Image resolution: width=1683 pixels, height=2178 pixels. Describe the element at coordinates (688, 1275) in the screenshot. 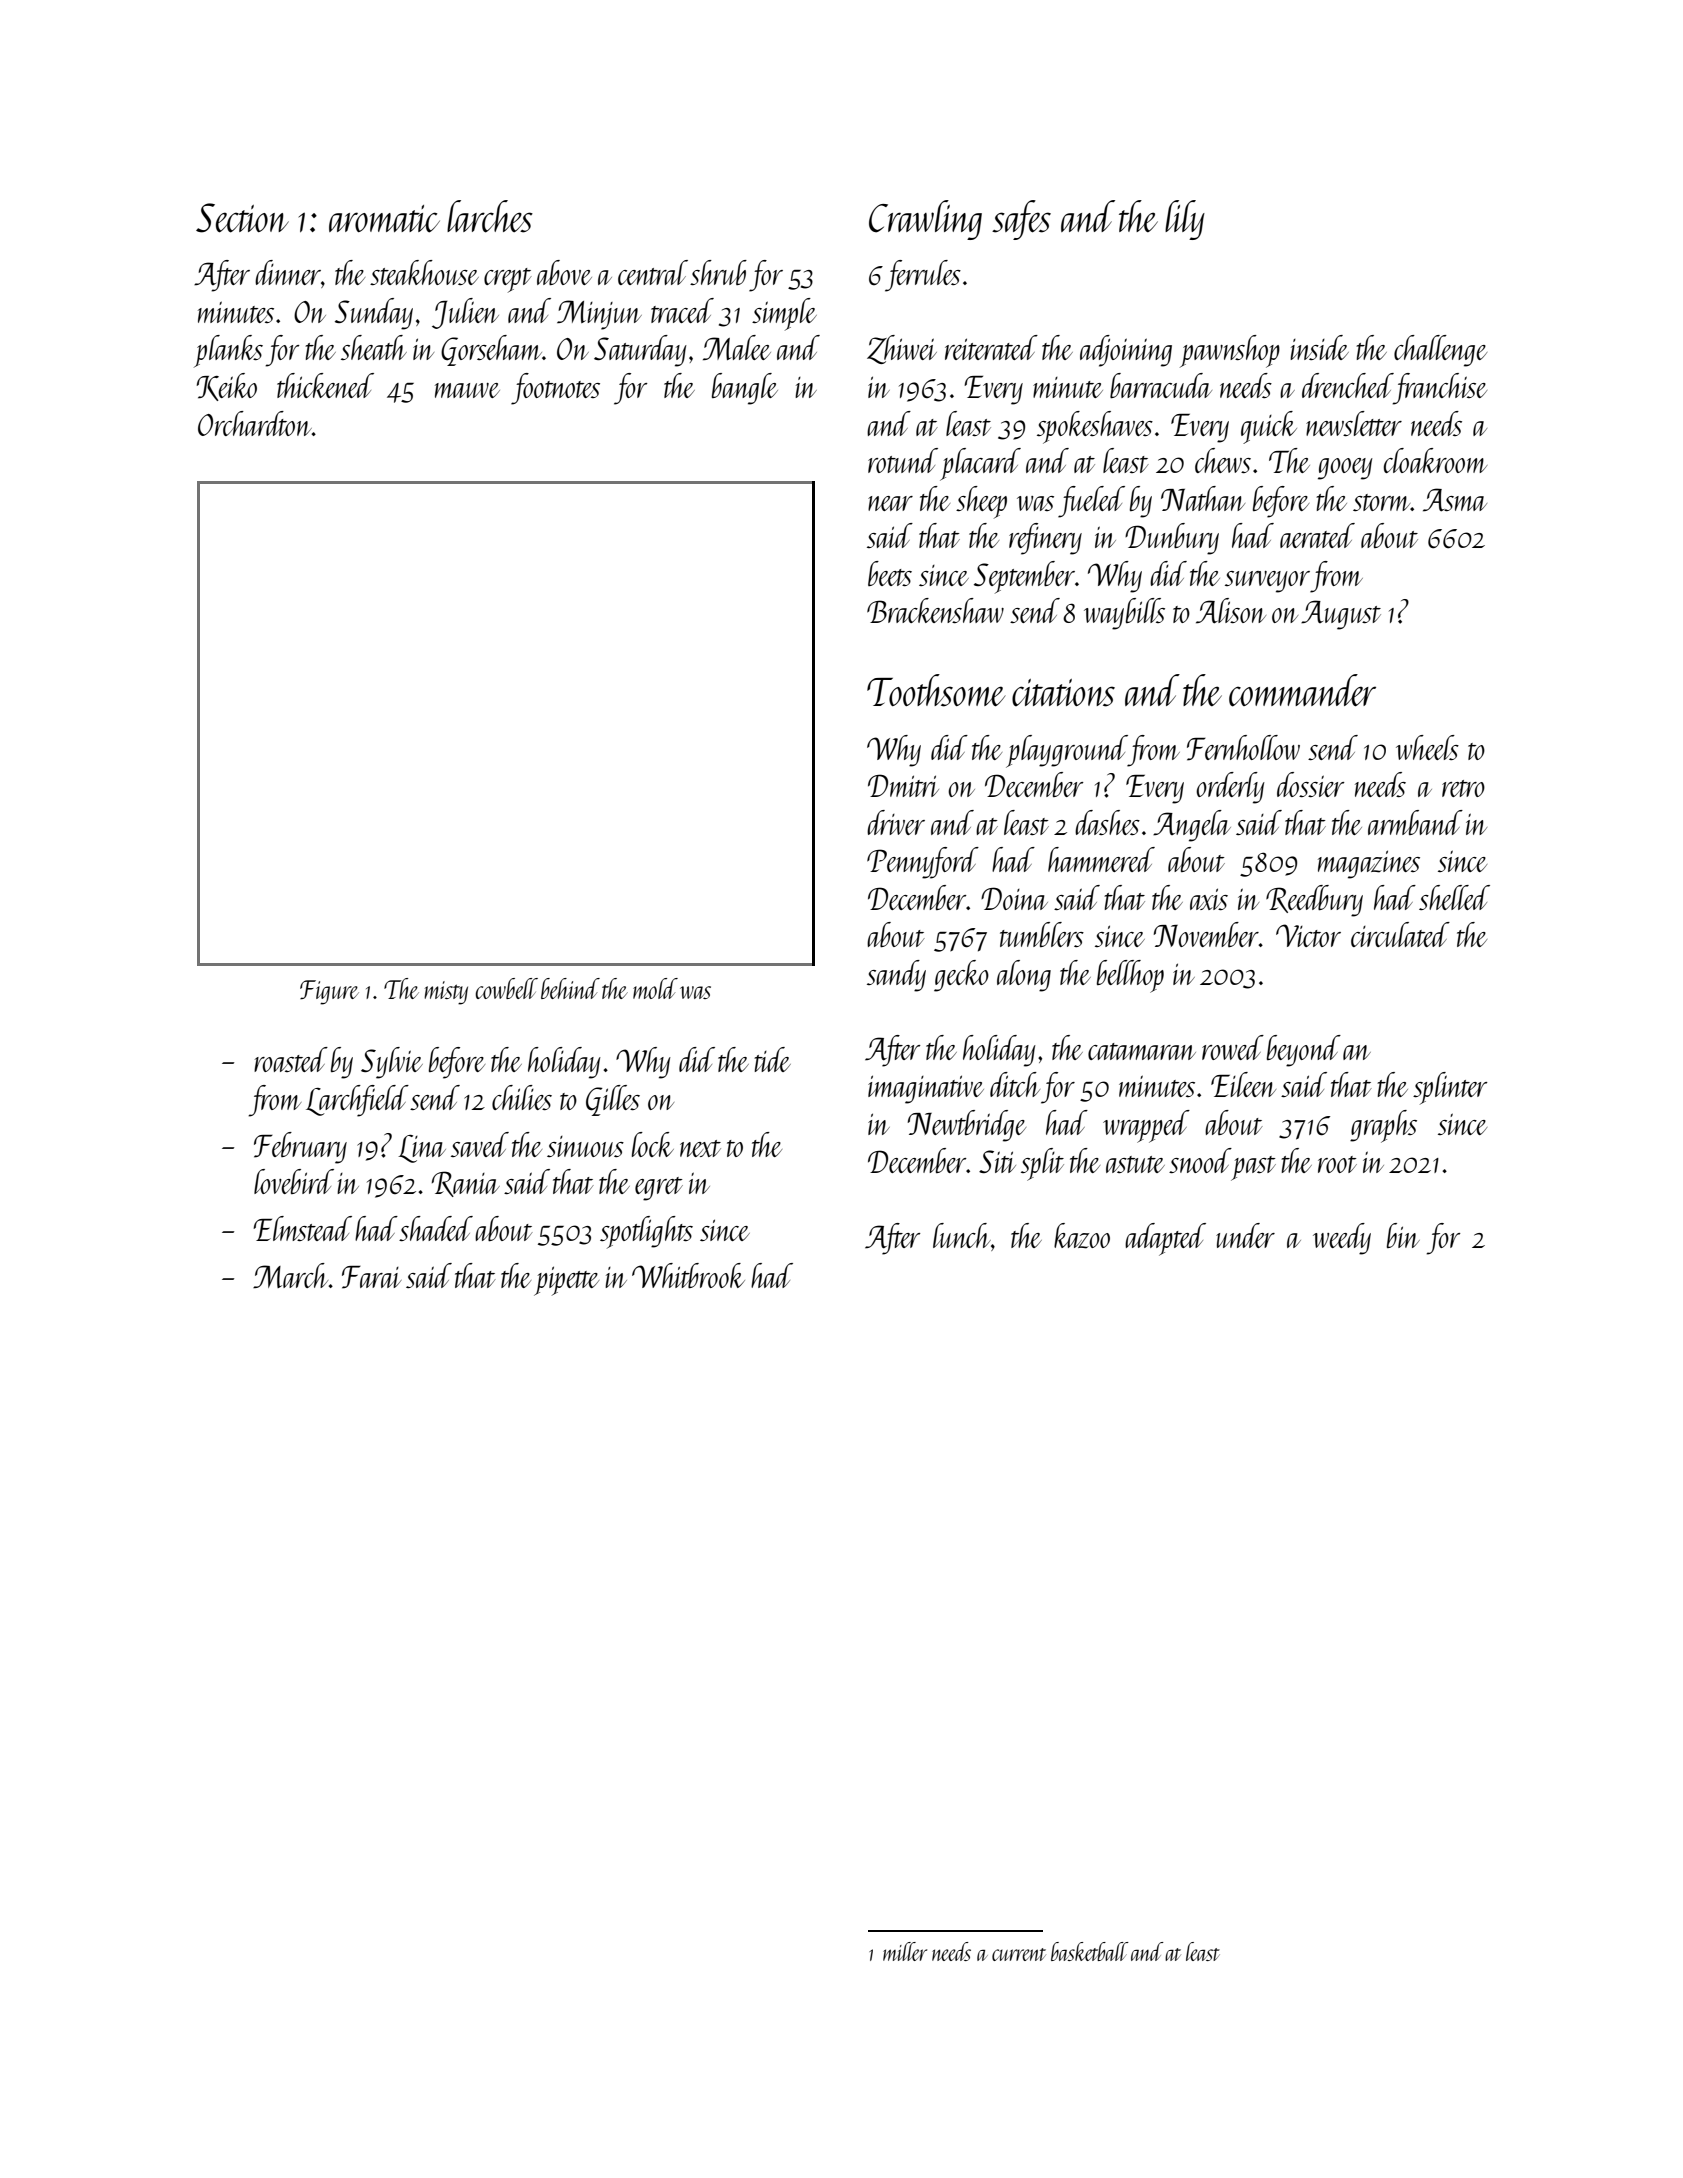

I see `Whitbrook` at that location.
